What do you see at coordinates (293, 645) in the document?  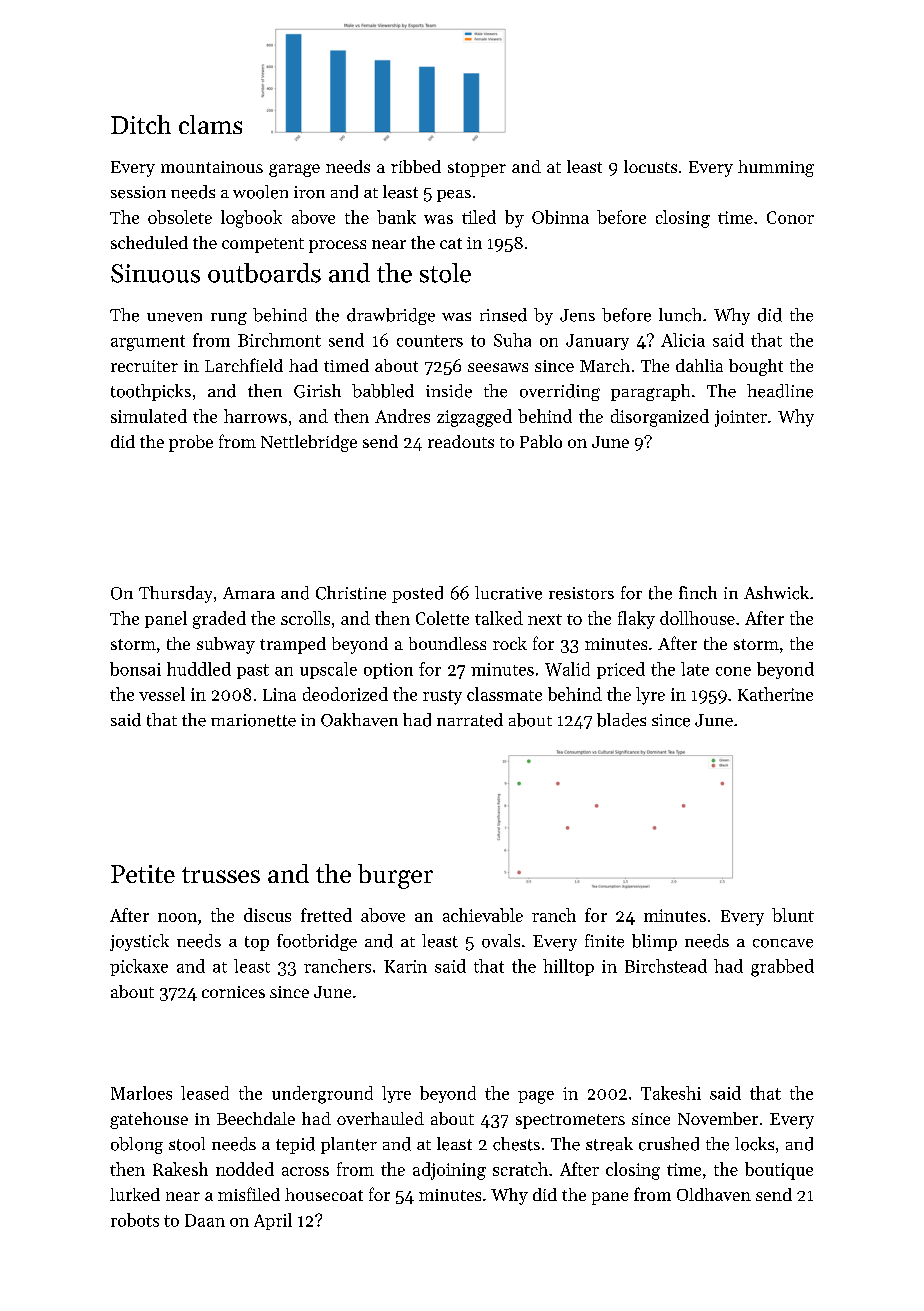 I see `tramped` at bounding box center [293, 645].
